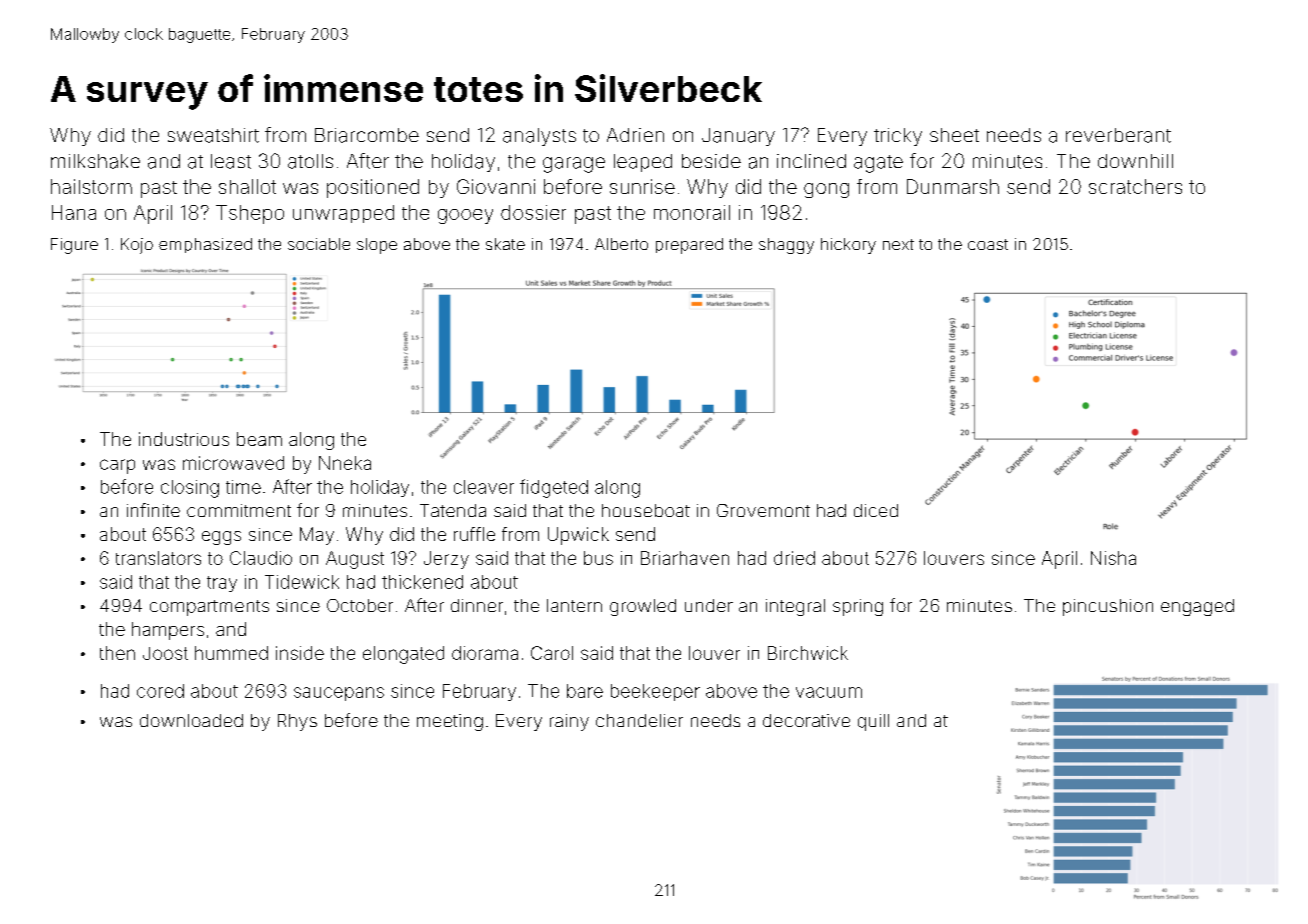 Image resolution: width=1308 pixels, height=924 pixels. What do you see at coordinates (1197, 607) in the document?
I see `engaged` at bounding box center [1197, 607].
